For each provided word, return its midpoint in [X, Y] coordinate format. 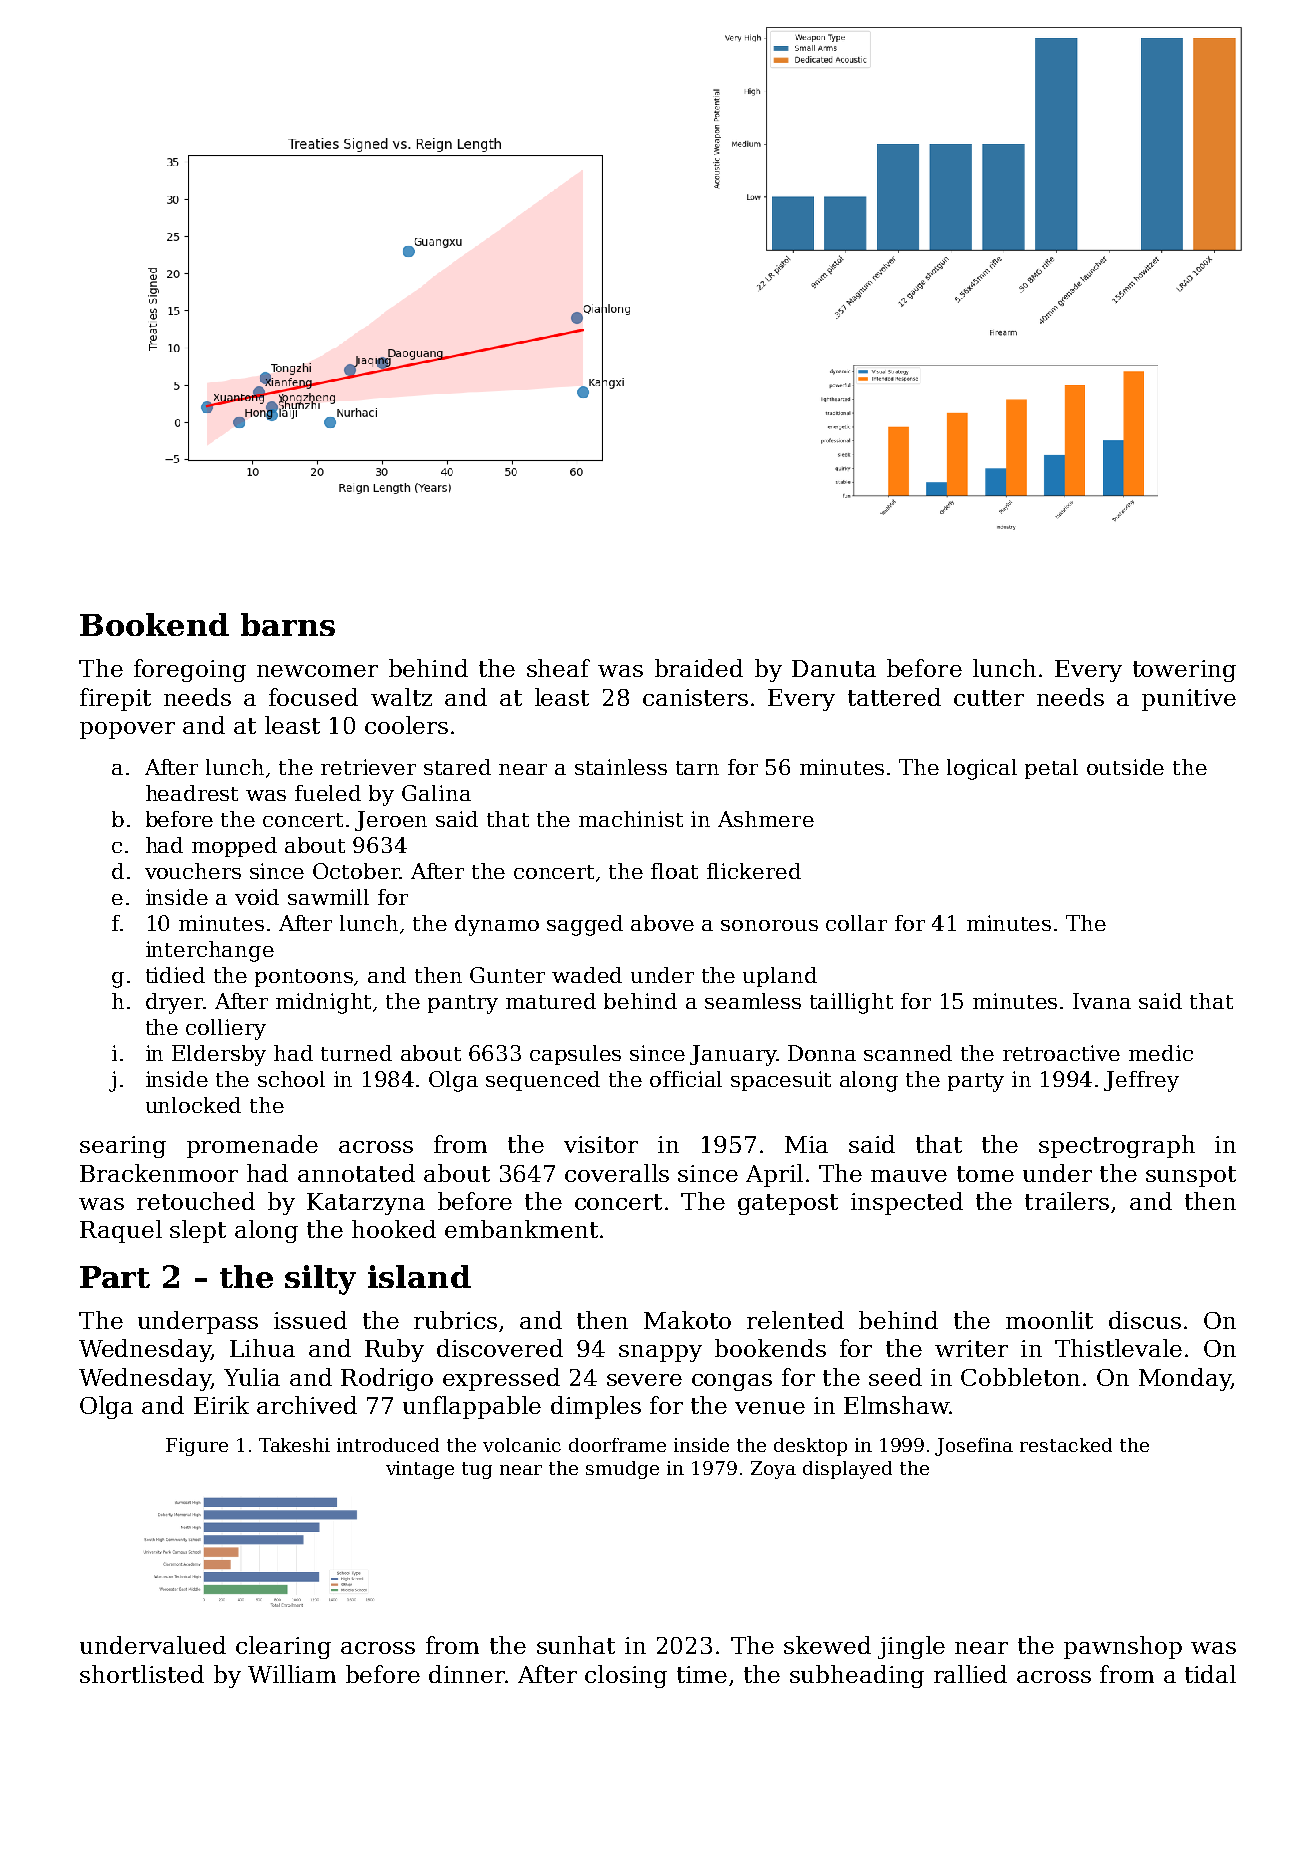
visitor [601, 1144]
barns [288, 624]
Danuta [834, 668]
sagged [585, 925]
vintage [420, 1470]
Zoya [773, 1470]
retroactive [1061, 1053]
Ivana [1102, 1001]
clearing [283, 1647]
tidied [175, 975]
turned [356, 1053]
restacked [1066, 1445]
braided [699, 668]
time [702, 1674]
